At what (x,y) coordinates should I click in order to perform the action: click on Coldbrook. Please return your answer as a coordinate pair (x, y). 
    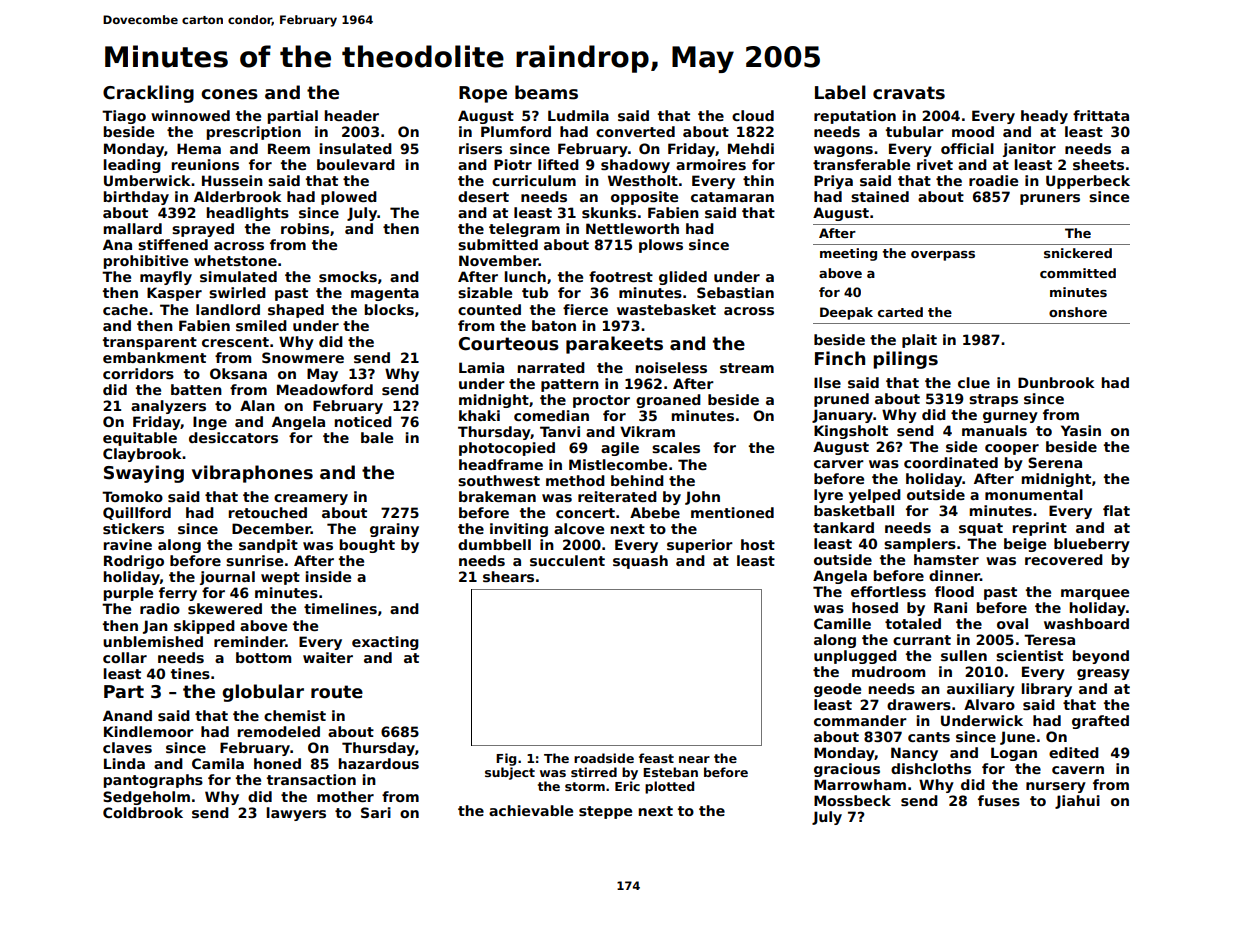
    Looking at the image, I should click on (143, 812).
